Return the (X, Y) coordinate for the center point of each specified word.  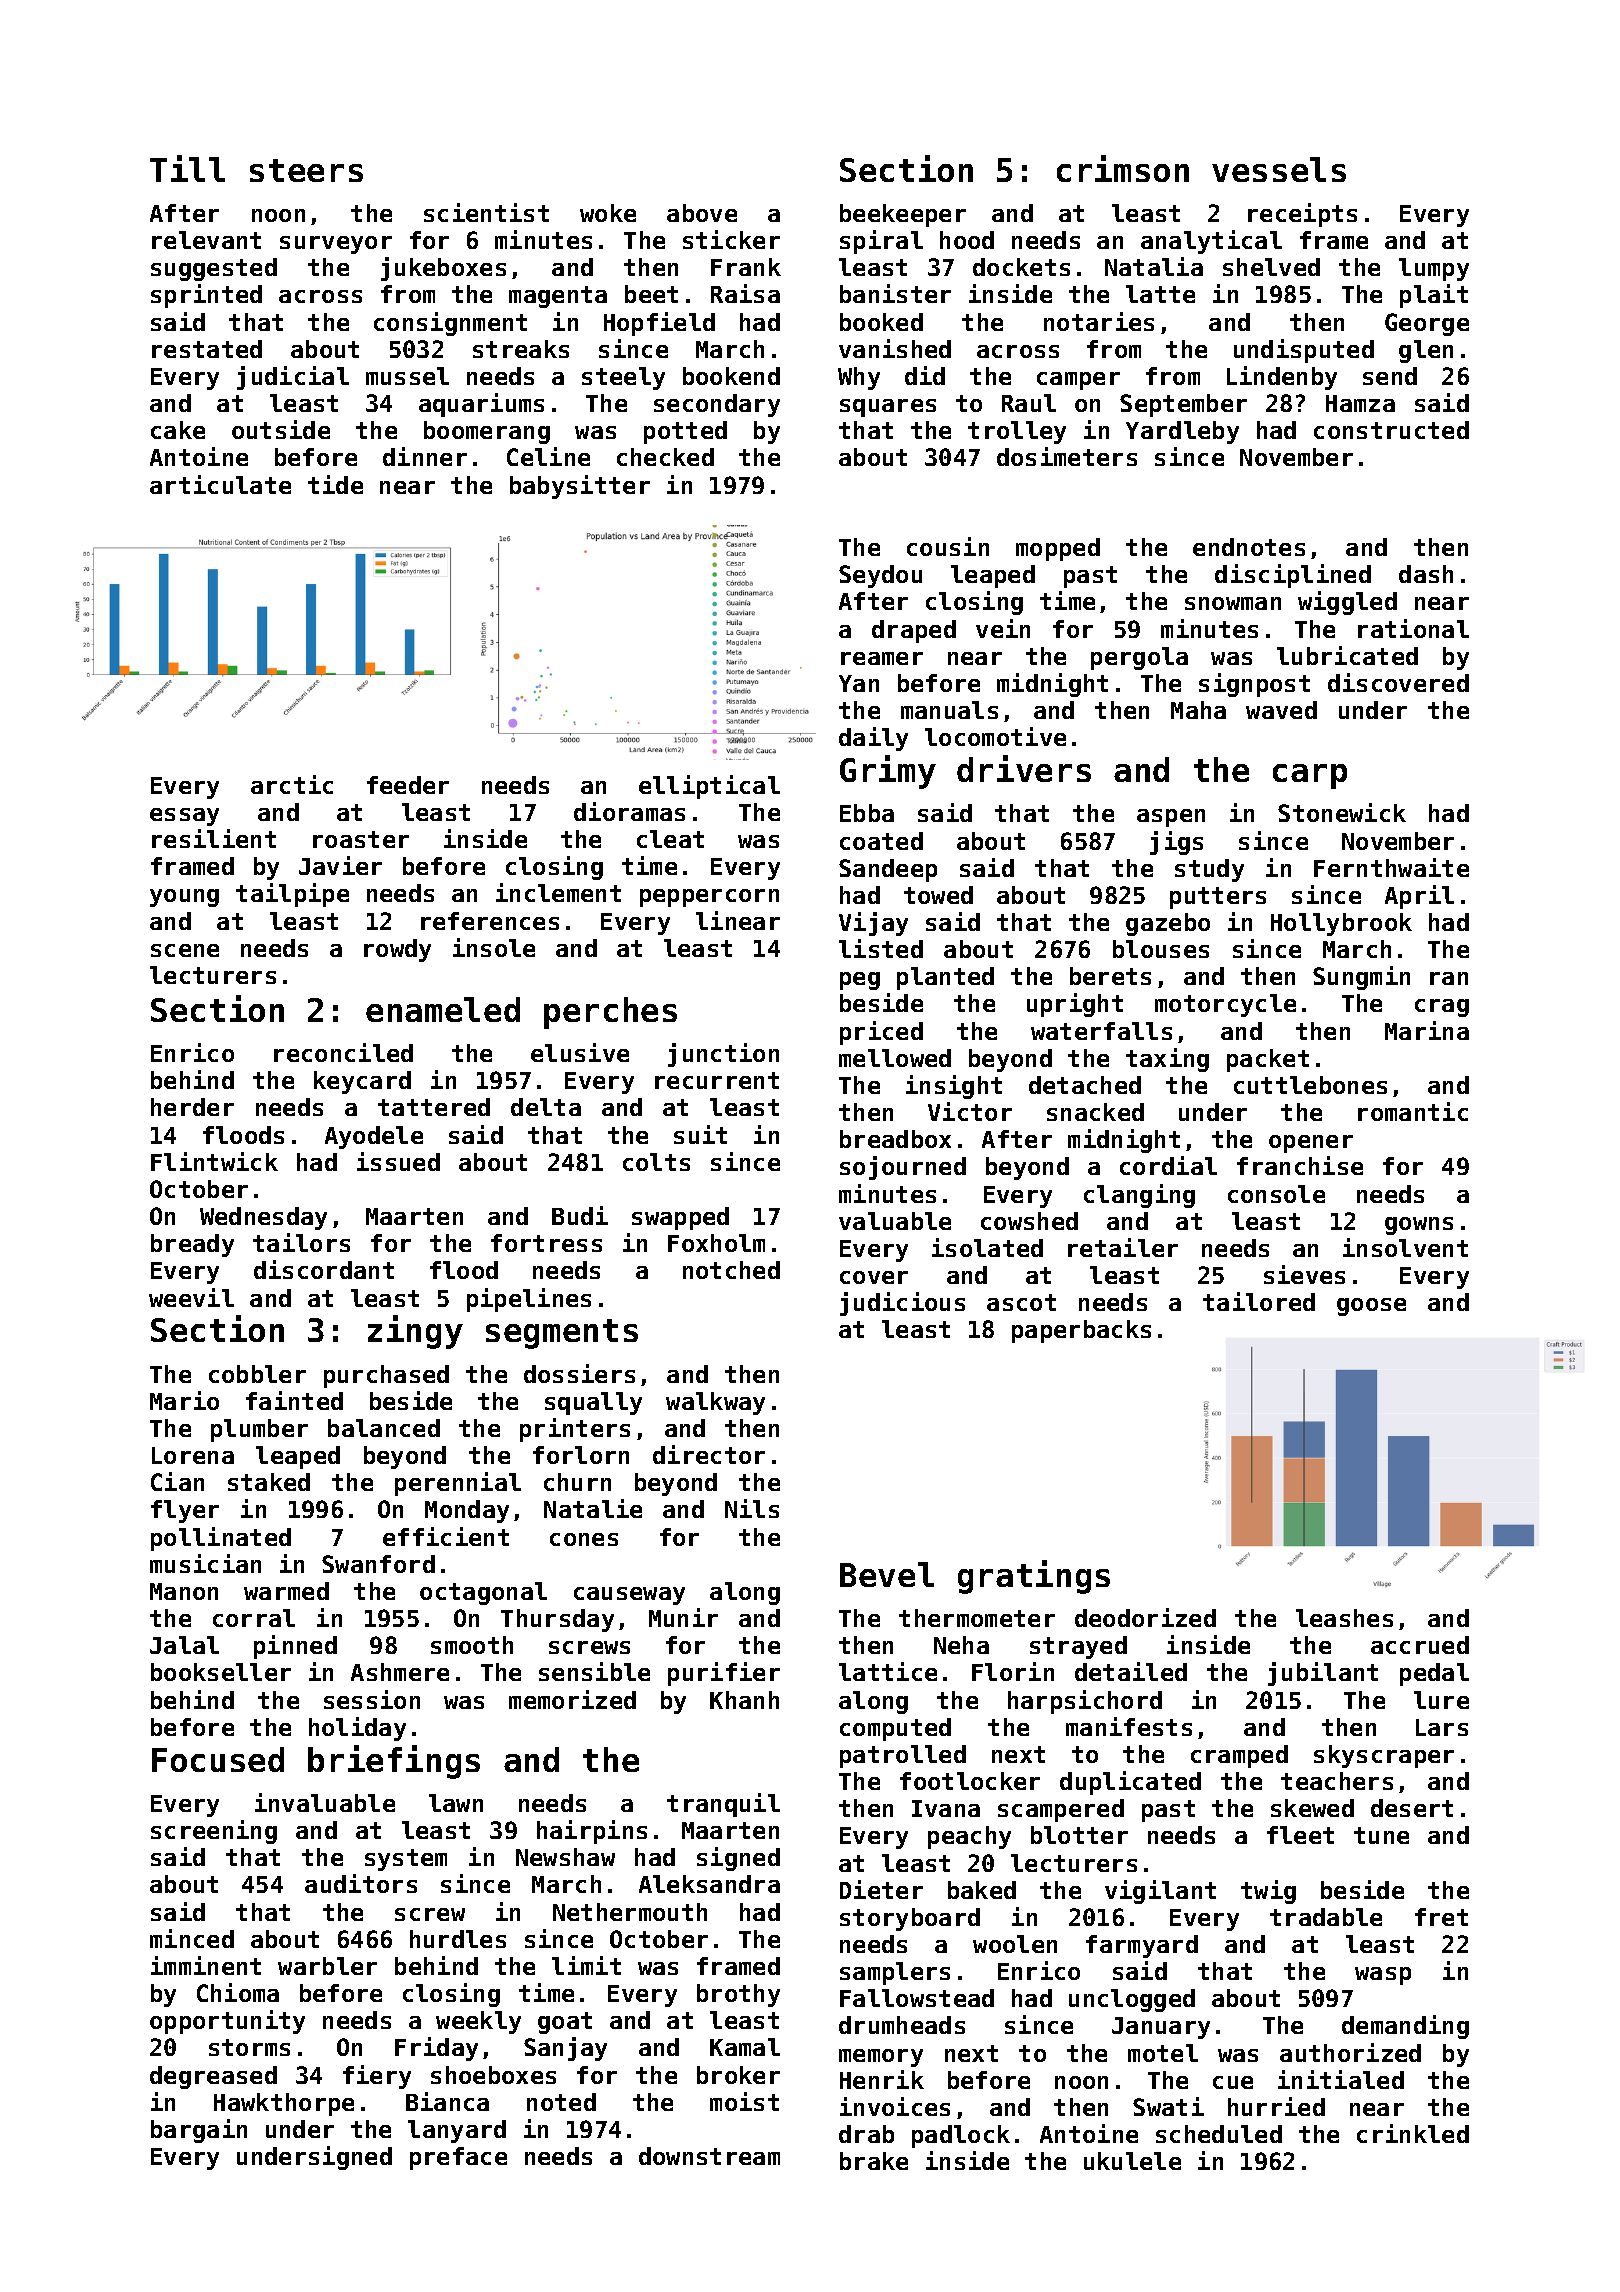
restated (207, 349)
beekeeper (903, 215)
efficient (446, 1536)
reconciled (343, 1052)
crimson (1123, 168)
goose (1371, 1307)
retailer (1123, 1247)
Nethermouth (630, 1912)
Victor (970, 1111)
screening (214, 1832)
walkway (715, 1403)
